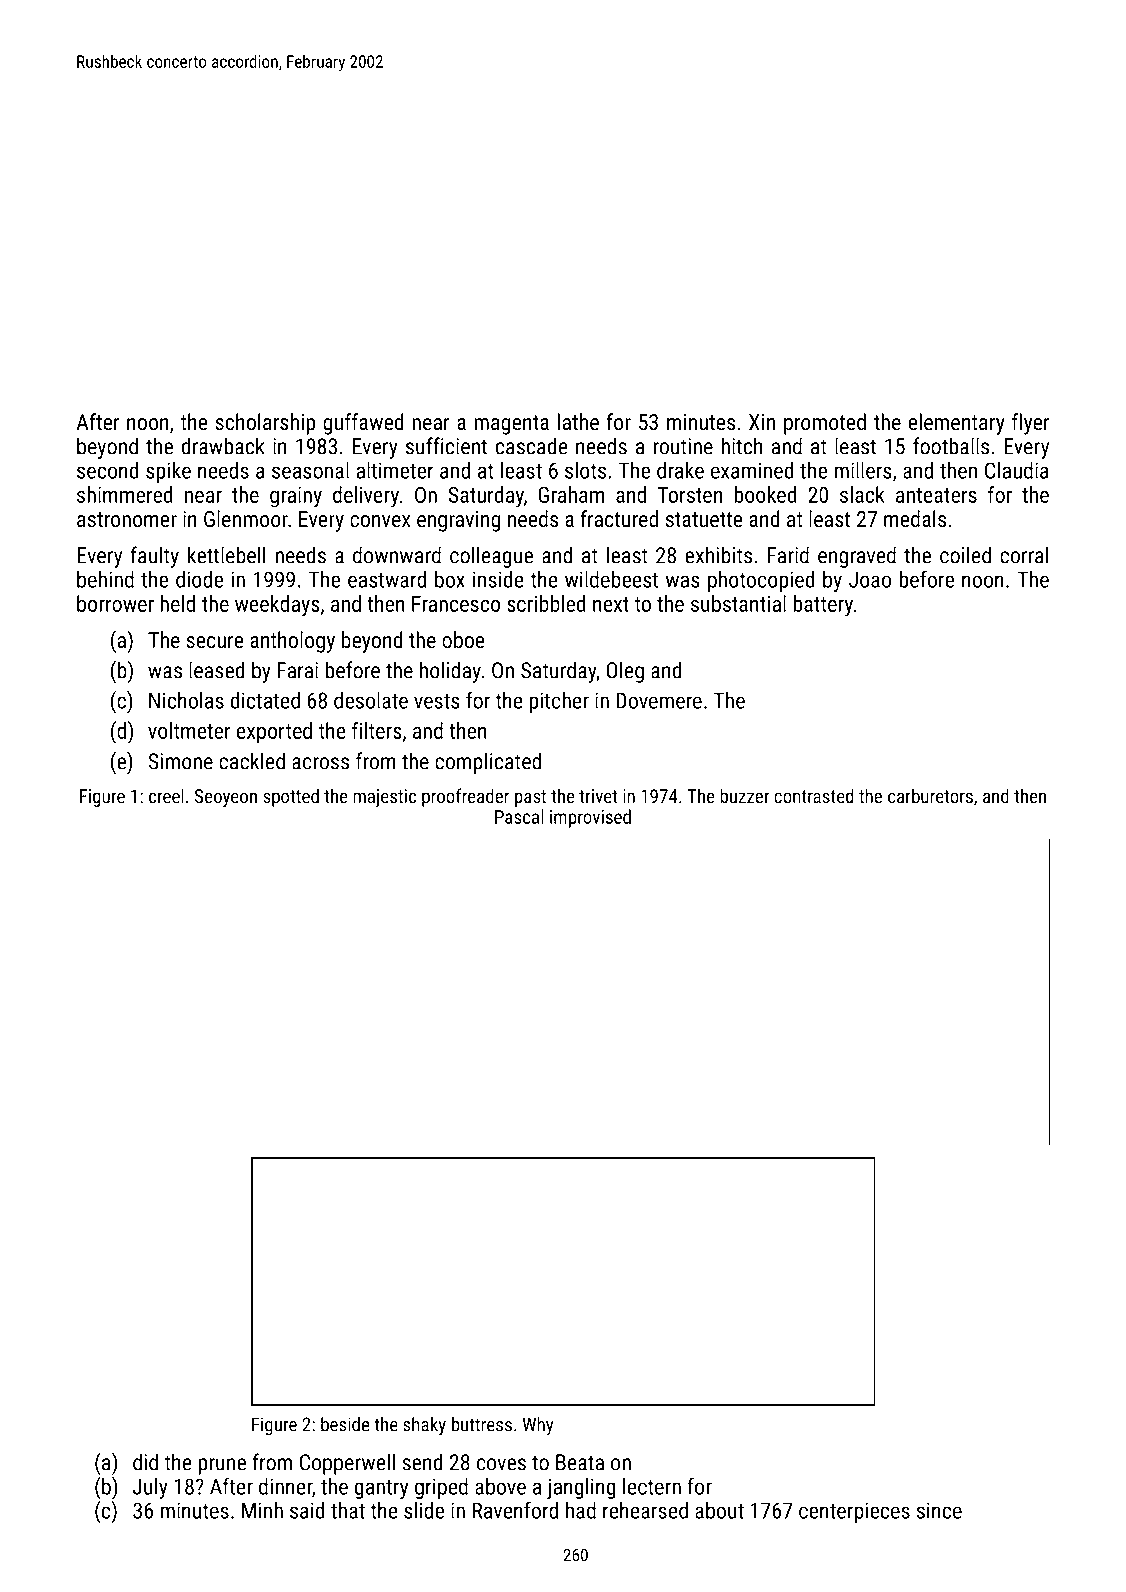 This page has width=1126, height=1592. I want to click on spotted, so click(291, 797).
